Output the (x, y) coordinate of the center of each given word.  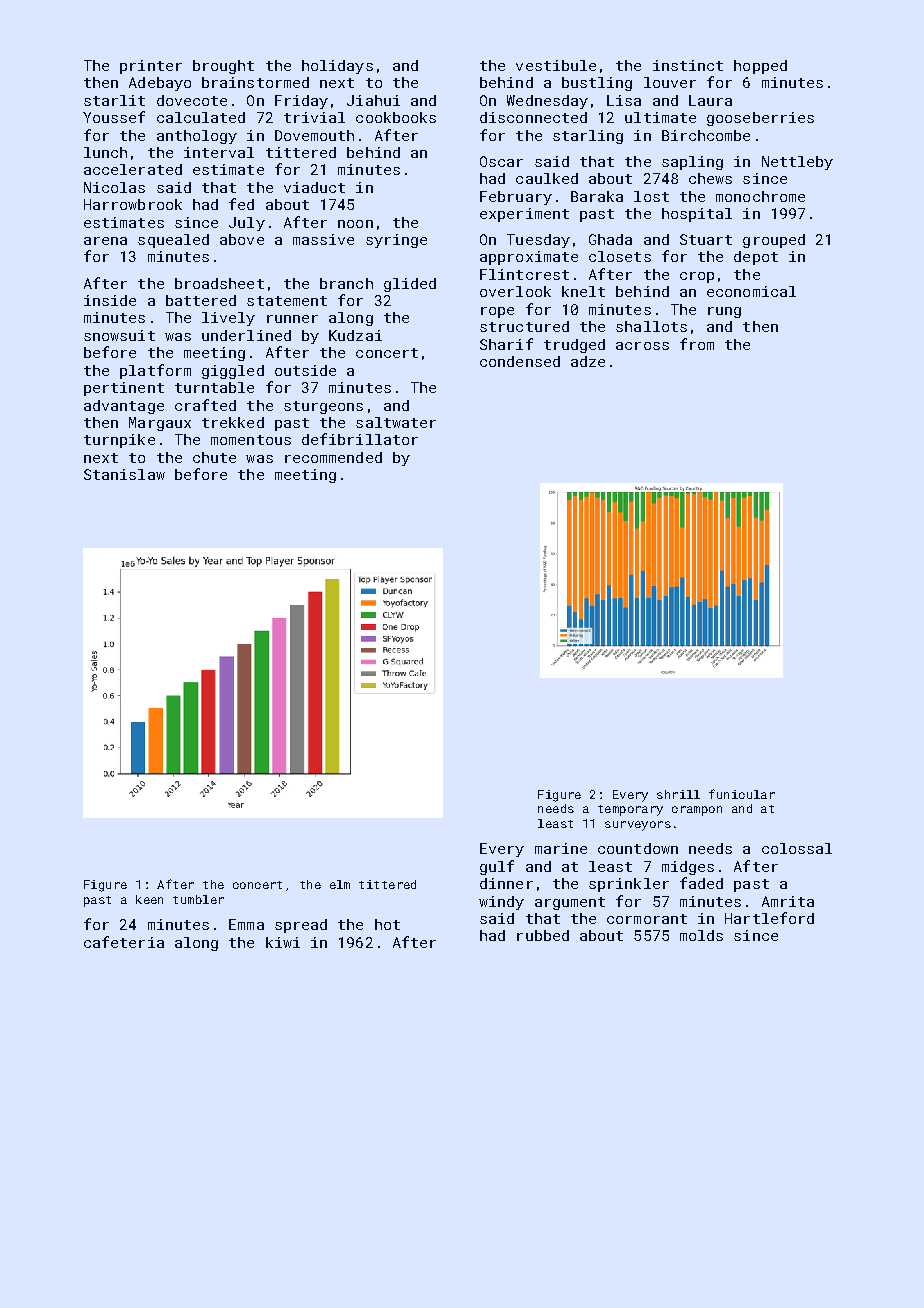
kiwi (283, 942)
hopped (760, 67)
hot (387, 924)
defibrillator (360, 439)
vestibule (556, 65)
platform (155, 371)
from (697, 344)
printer (151, 67)
